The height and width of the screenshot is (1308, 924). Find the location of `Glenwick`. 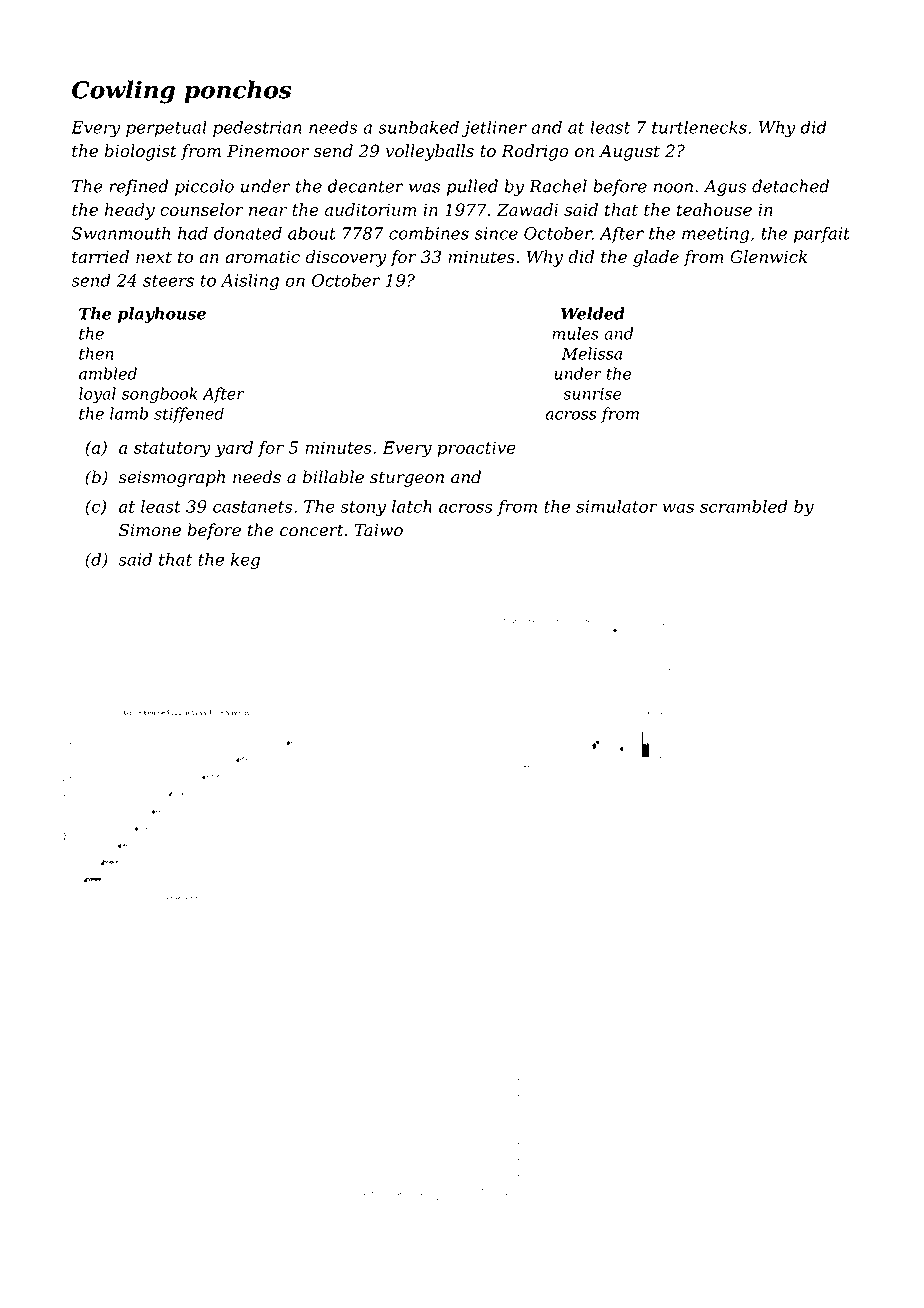

Glenwick is located at coordinates (769, 257).
